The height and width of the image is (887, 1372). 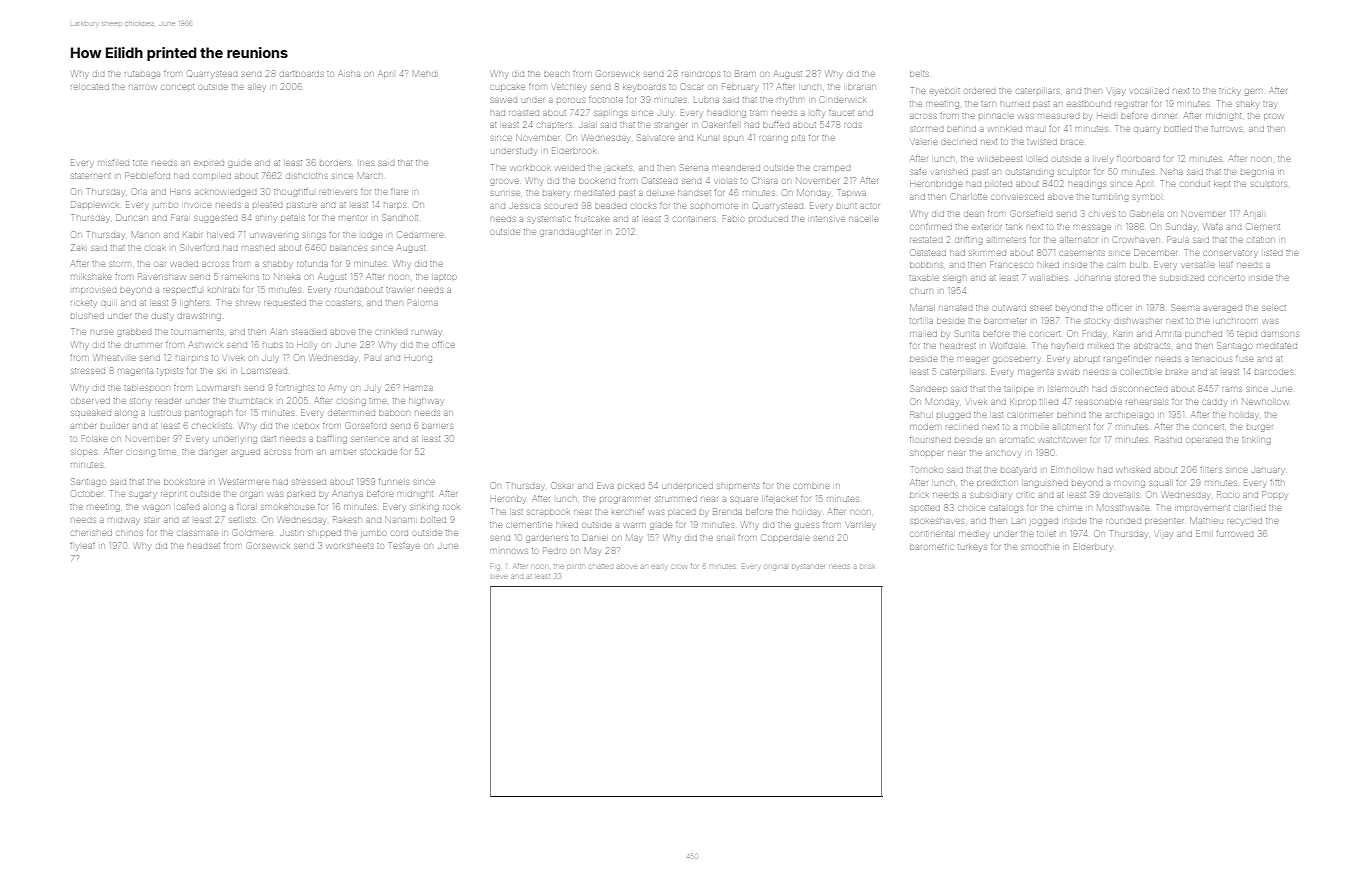 What do you see at coordinates (349, 73) in the image?
I see `Aisha` at bounding box center [349, 73].
